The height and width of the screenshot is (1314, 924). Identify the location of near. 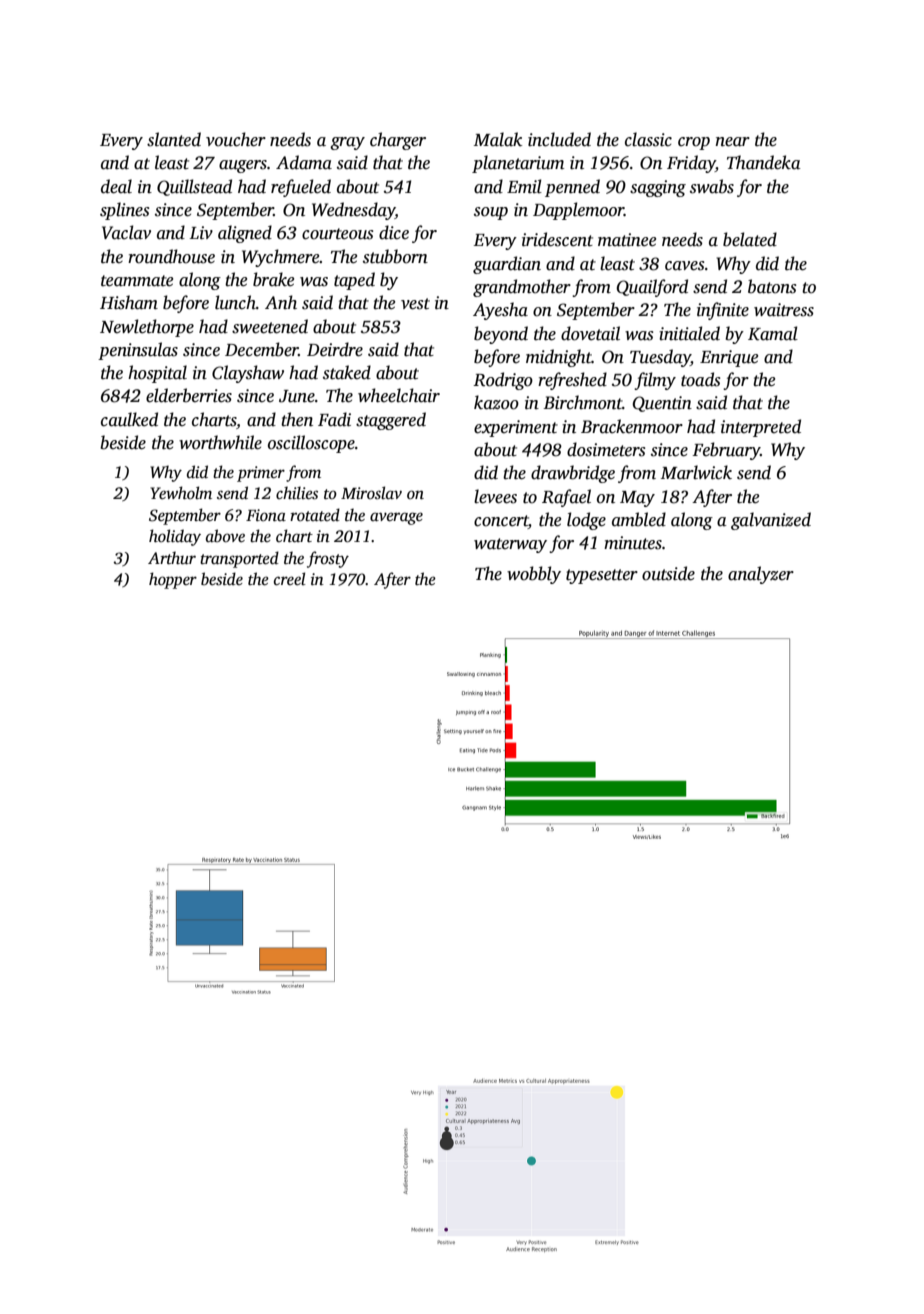
(733, 142).
